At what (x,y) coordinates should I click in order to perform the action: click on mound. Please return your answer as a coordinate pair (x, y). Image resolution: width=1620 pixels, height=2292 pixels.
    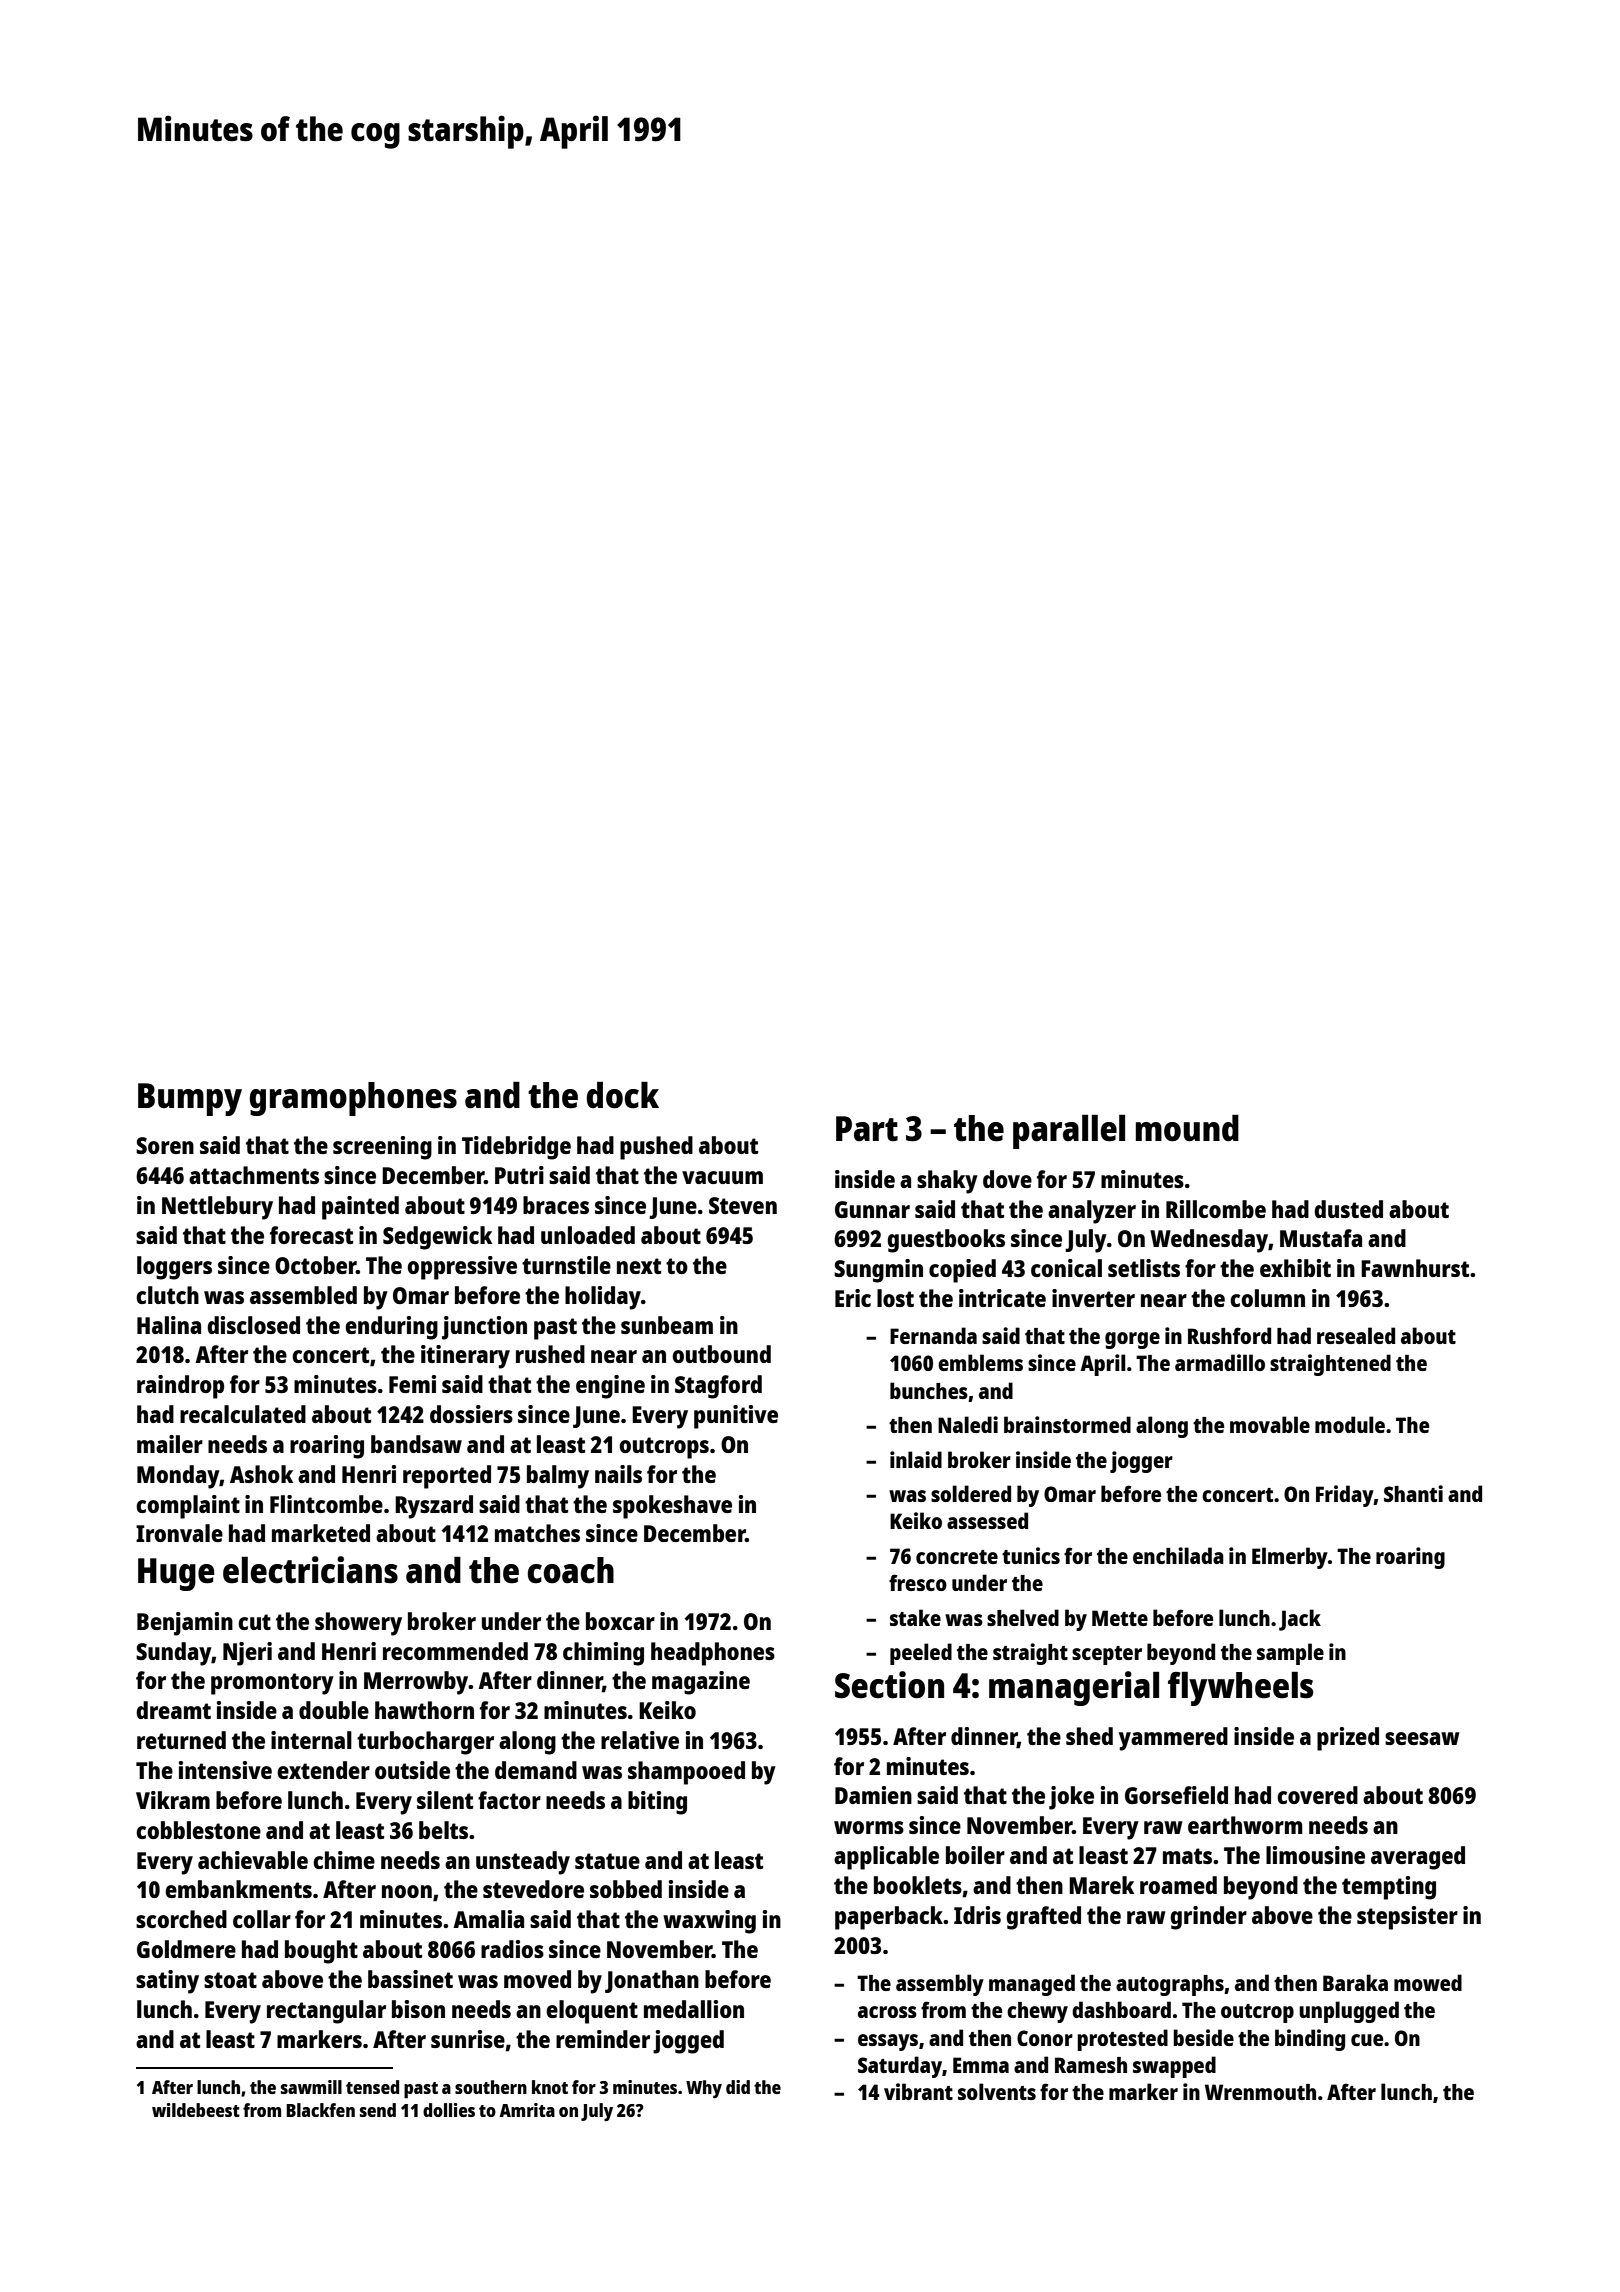
    Looking at the image, I should click on (1187, 1128).
